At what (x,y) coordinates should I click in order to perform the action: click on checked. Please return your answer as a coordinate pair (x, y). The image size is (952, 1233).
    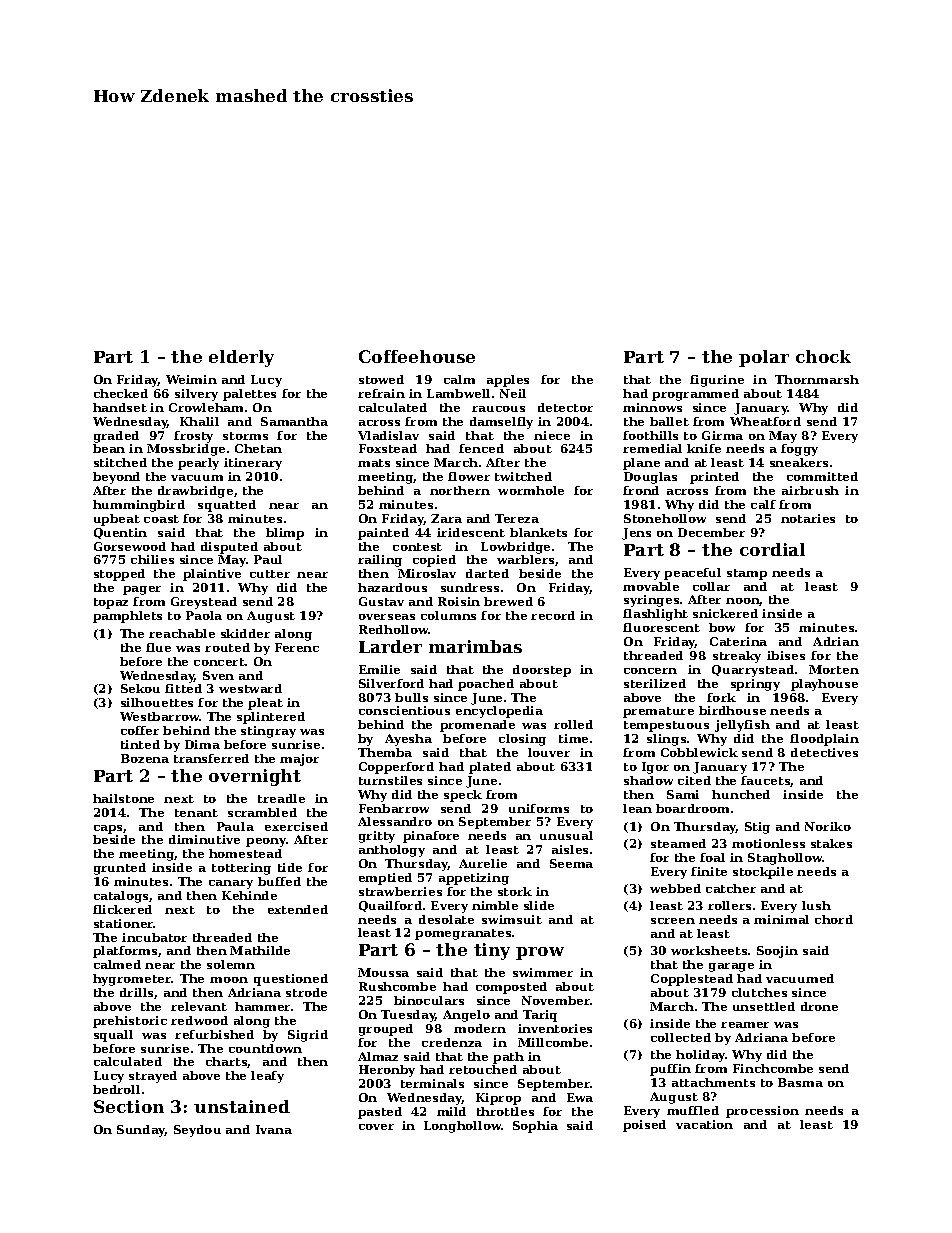
    Looking at the image, I should click on (121, 393).
